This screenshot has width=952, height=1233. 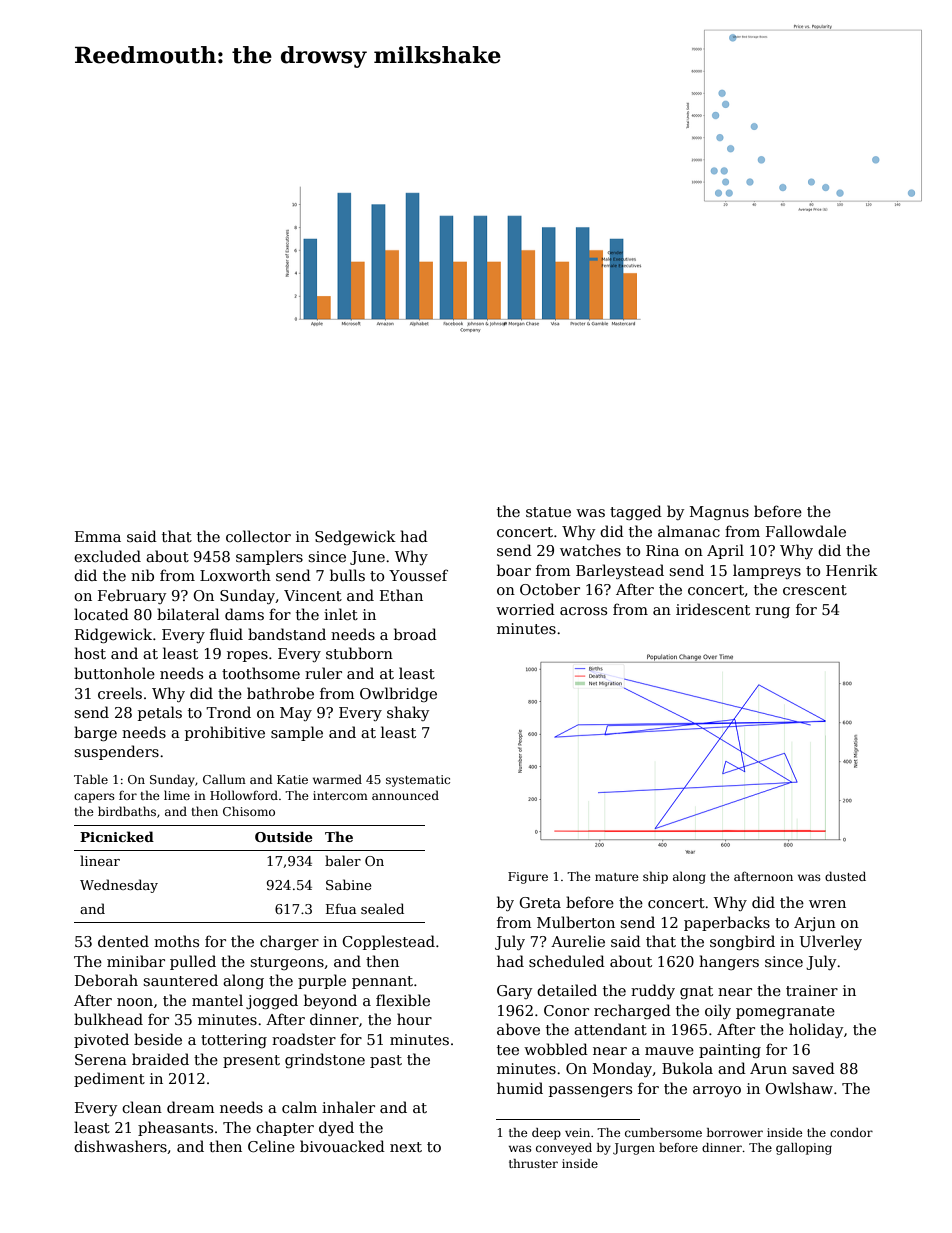 What do you see at coordinates (330, 1001) in the screenshot?
I see `beyond` at bounding box center [330, 1001].
